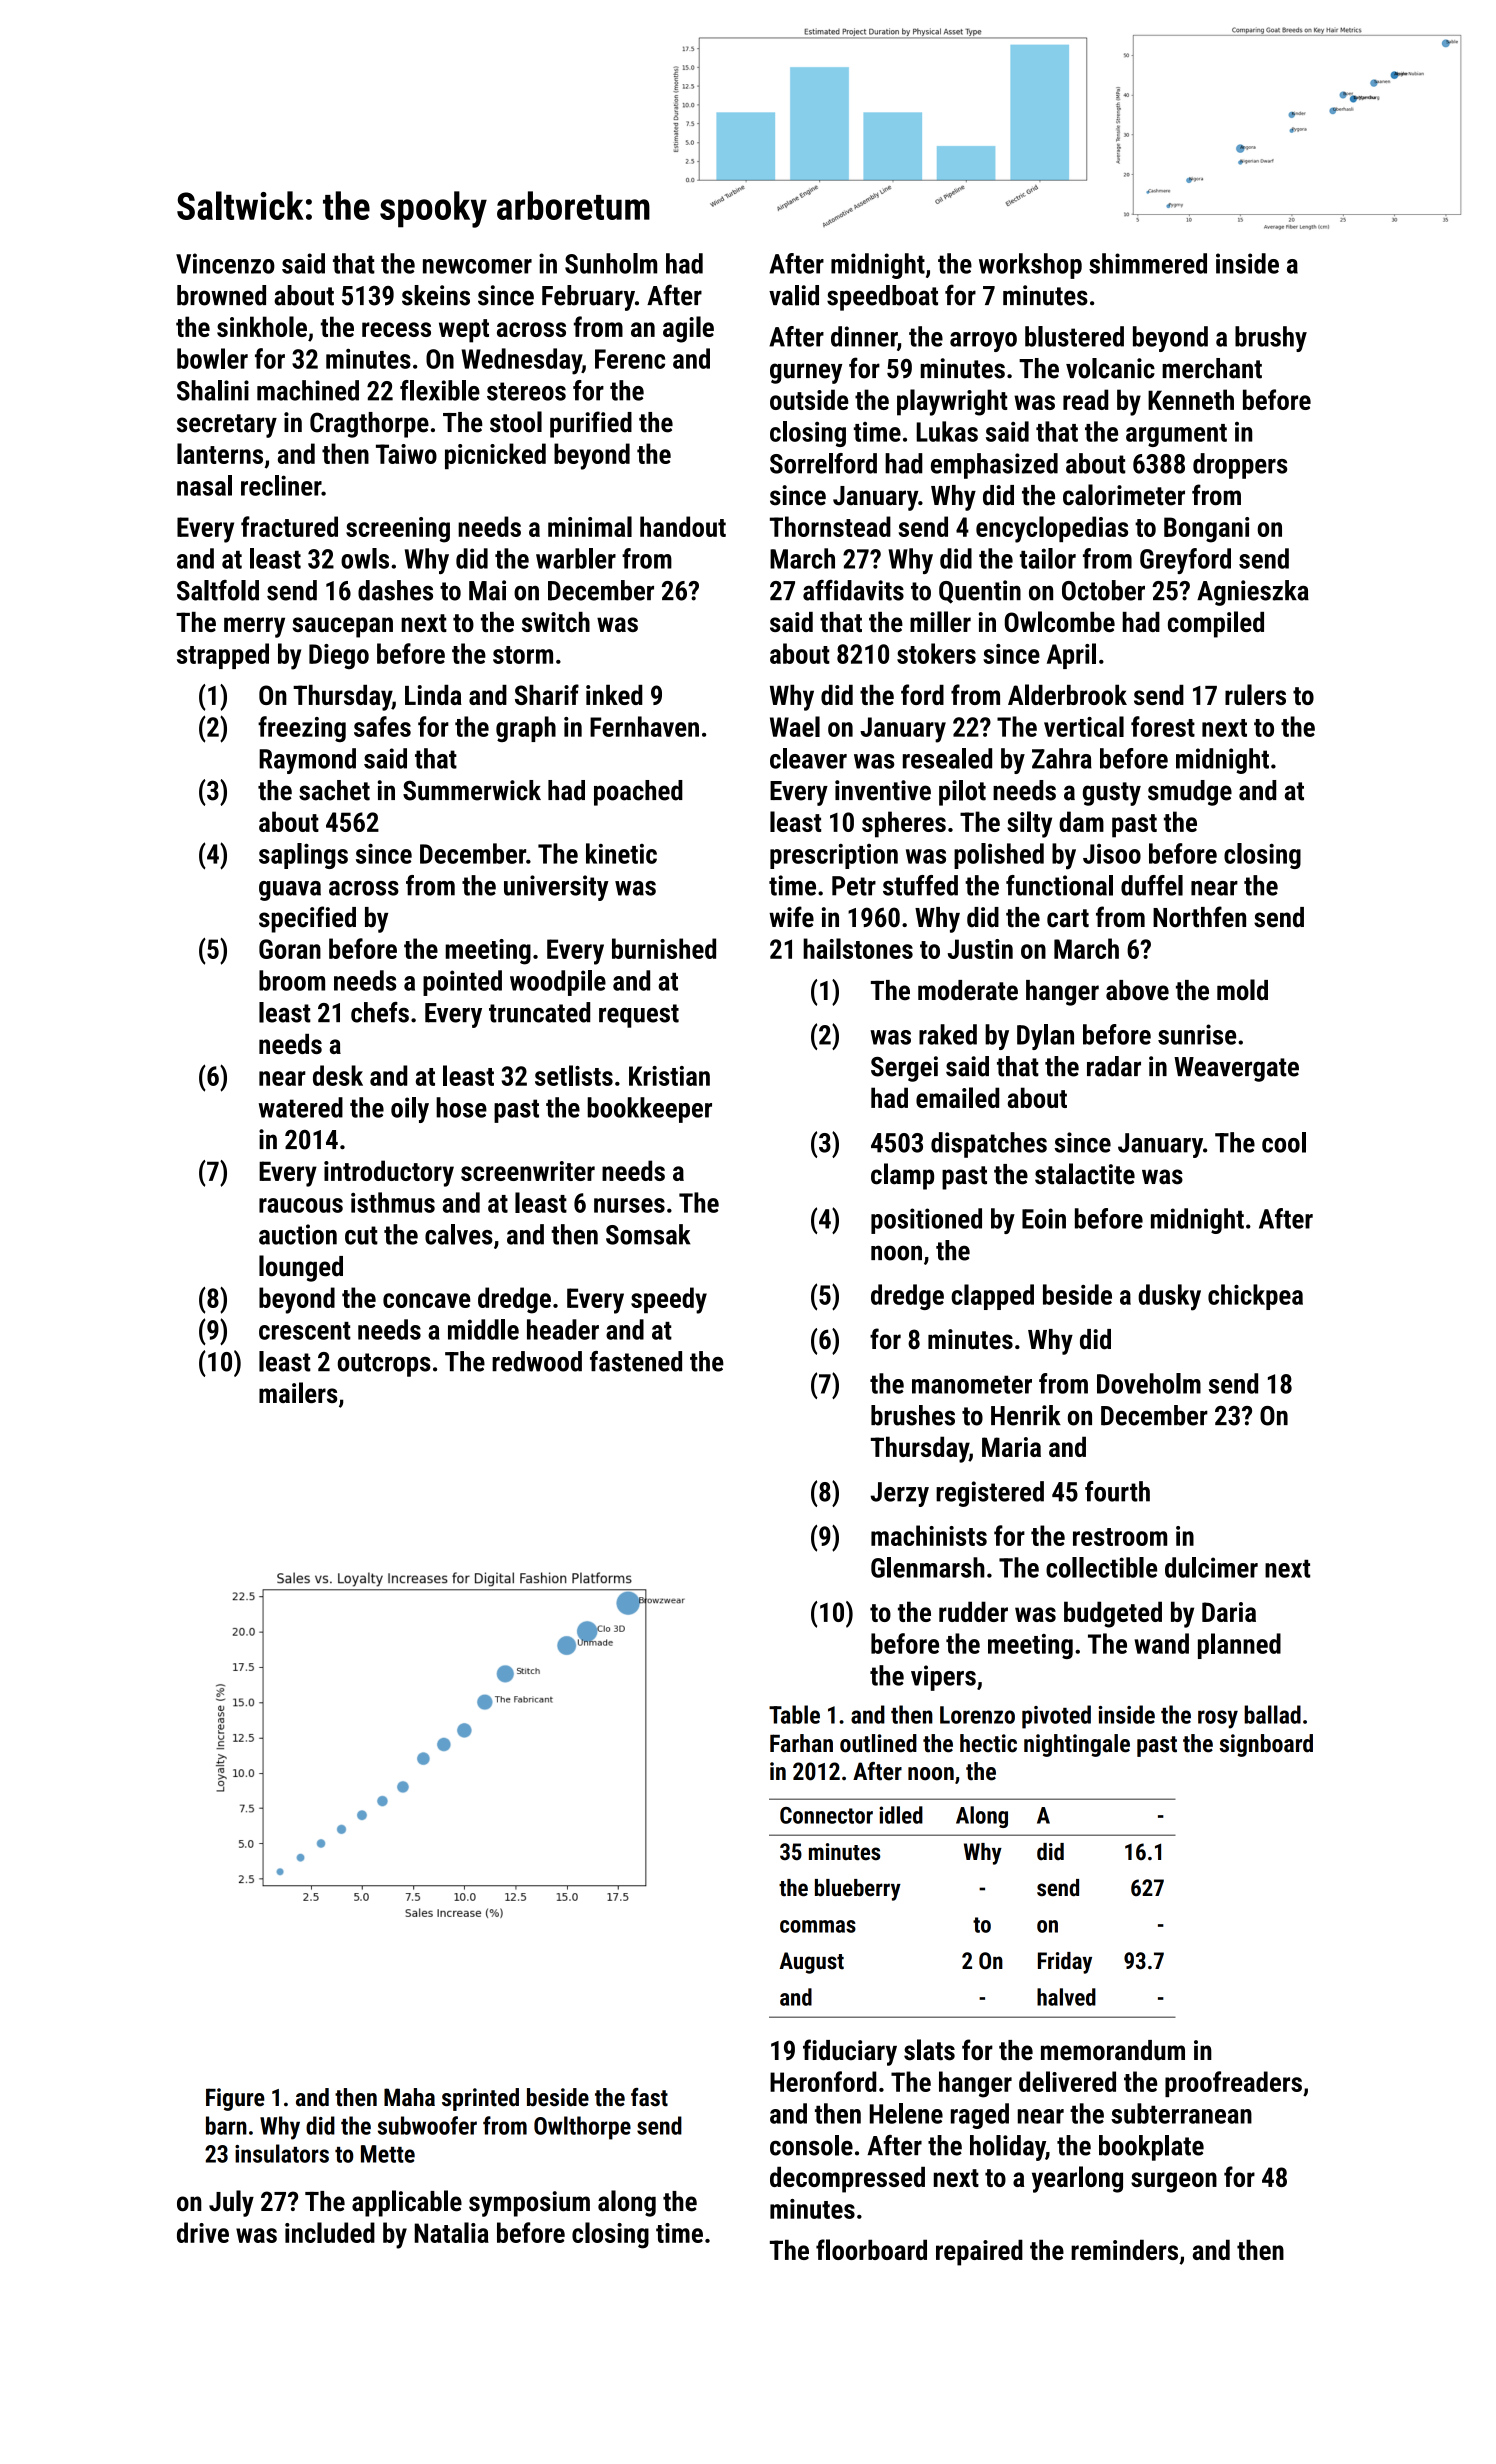  What do you see at coordinates (235, 2099) in the screenshot?
I see `Figure` at bounding box center [235, 2099].
